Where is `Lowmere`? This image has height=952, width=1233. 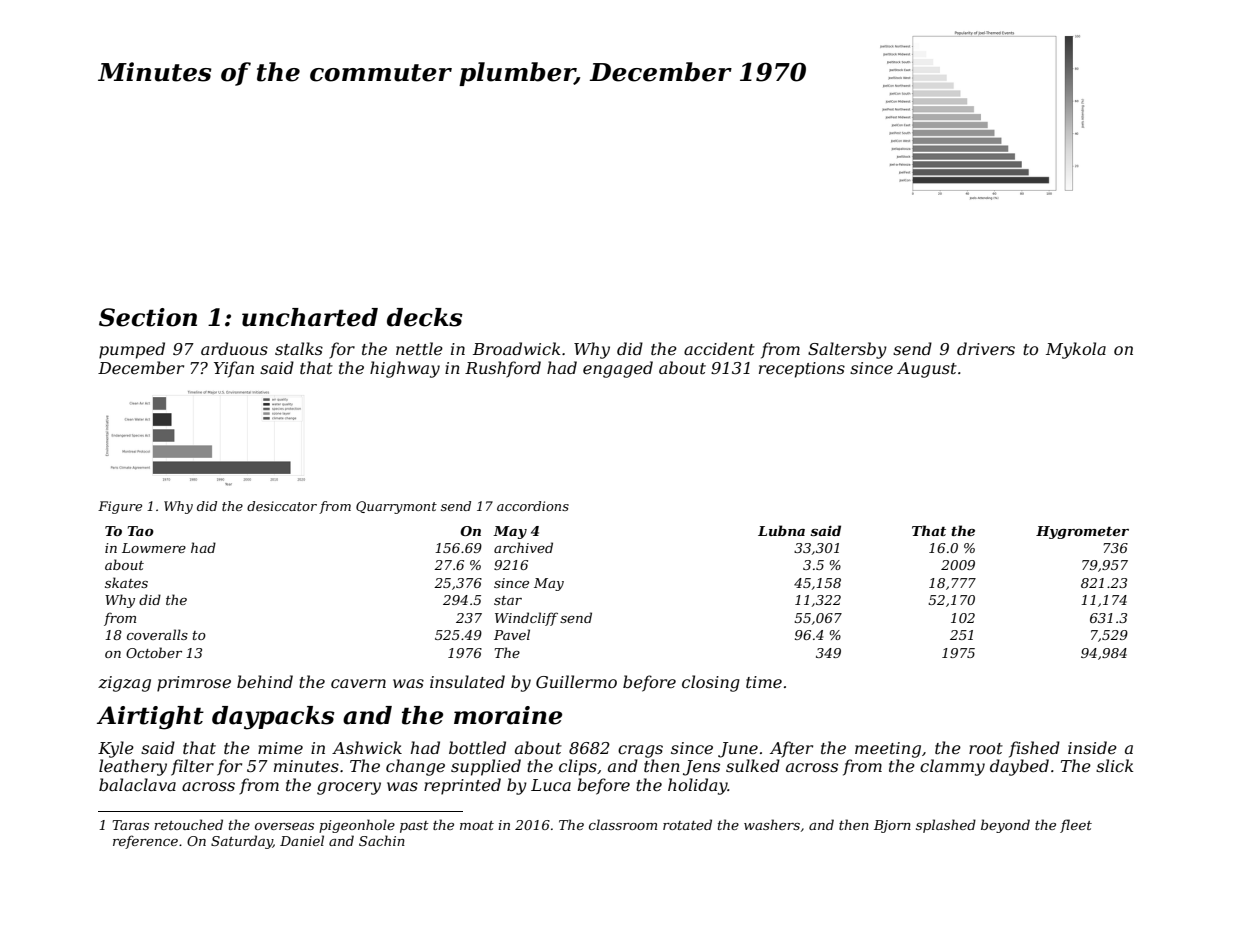 Lowmere is located at coordinates (154, 548).
